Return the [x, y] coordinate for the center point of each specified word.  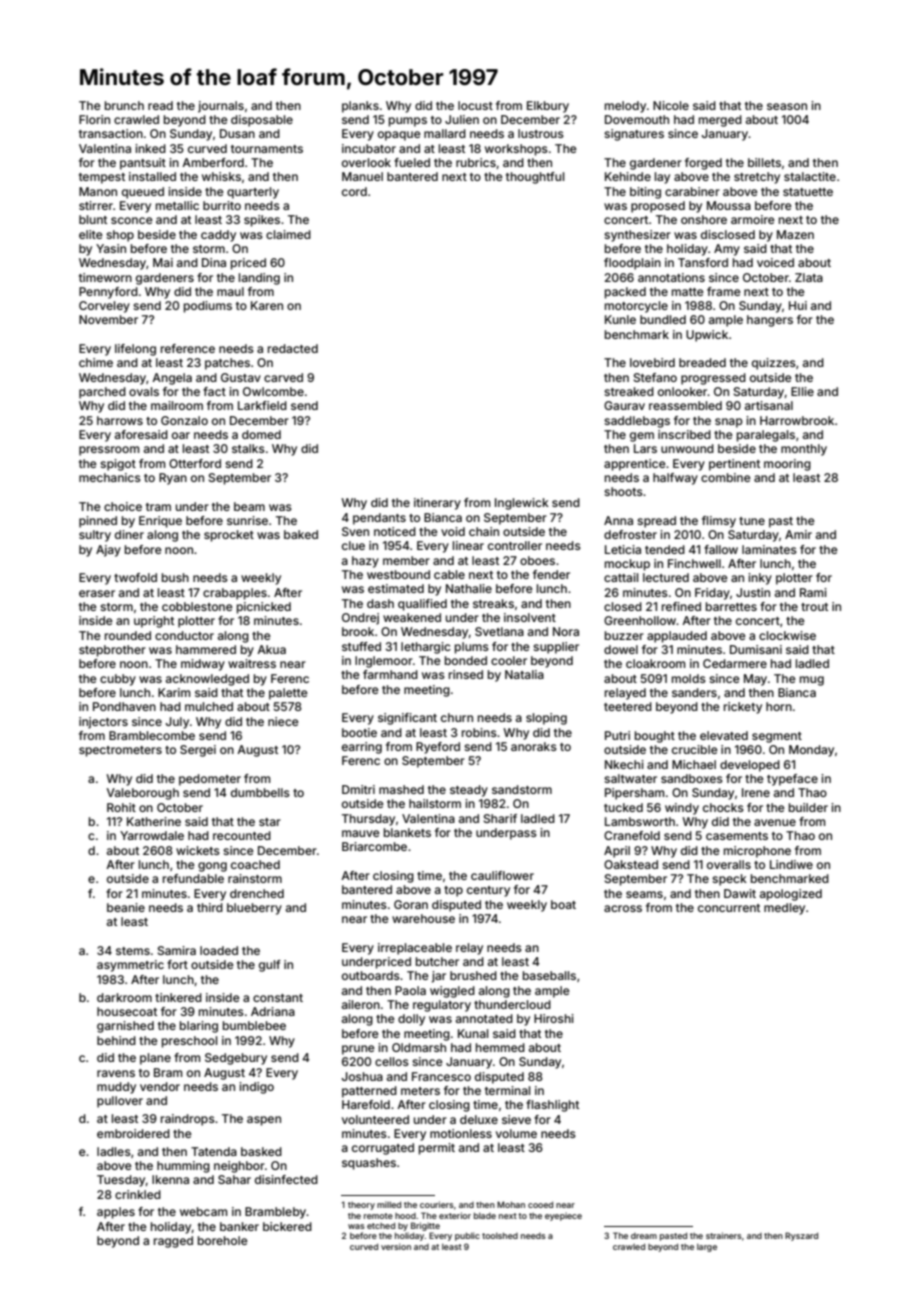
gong [212, 867]
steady [469, 791]
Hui [798, 305]
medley [784, 909]
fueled [412, 162]
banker [239, 1226]
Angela [172, 379]
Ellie [802, 391]
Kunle [620, 319]
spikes [262, 221]
